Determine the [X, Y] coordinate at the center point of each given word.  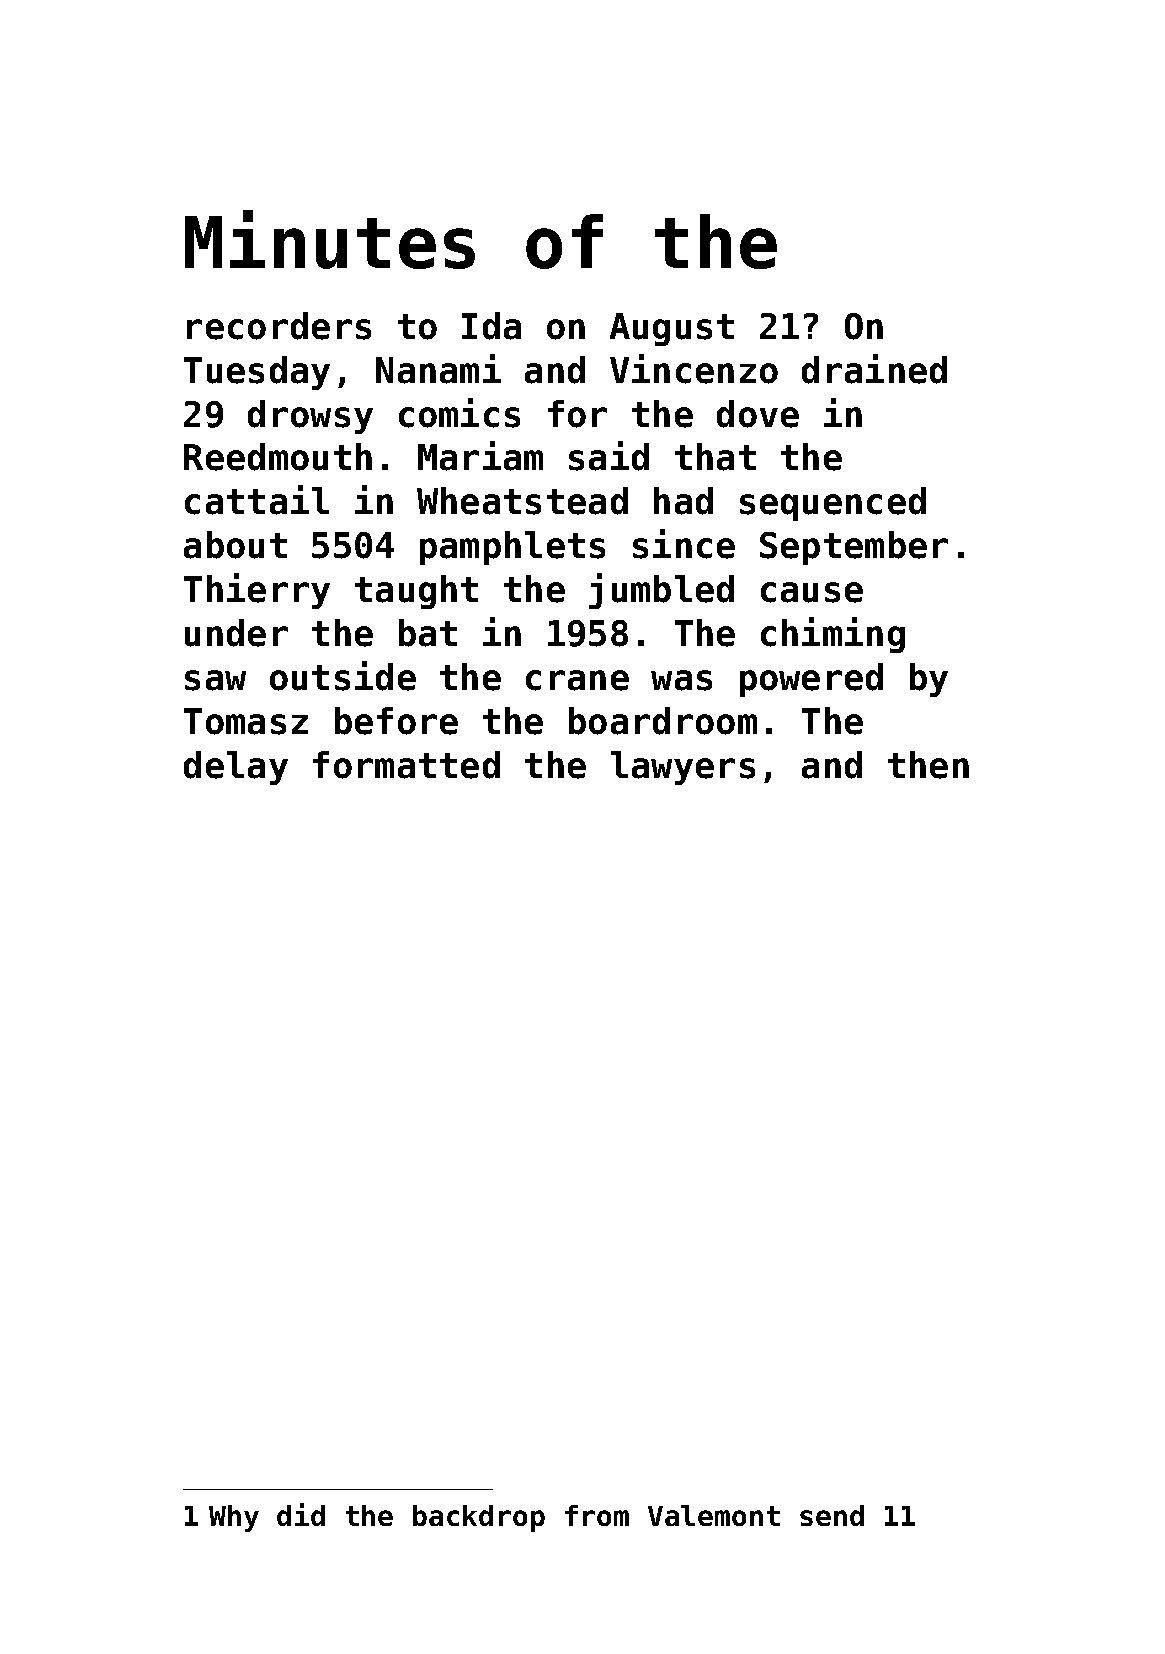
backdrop [479, 1518]
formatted [406, 765]
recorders [279, 326]
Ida [491, 326]
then [928, 765]
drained [874, 369]
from [597, 1515]
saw [215, 680]
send [832, 1515]
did [301, 1514]
